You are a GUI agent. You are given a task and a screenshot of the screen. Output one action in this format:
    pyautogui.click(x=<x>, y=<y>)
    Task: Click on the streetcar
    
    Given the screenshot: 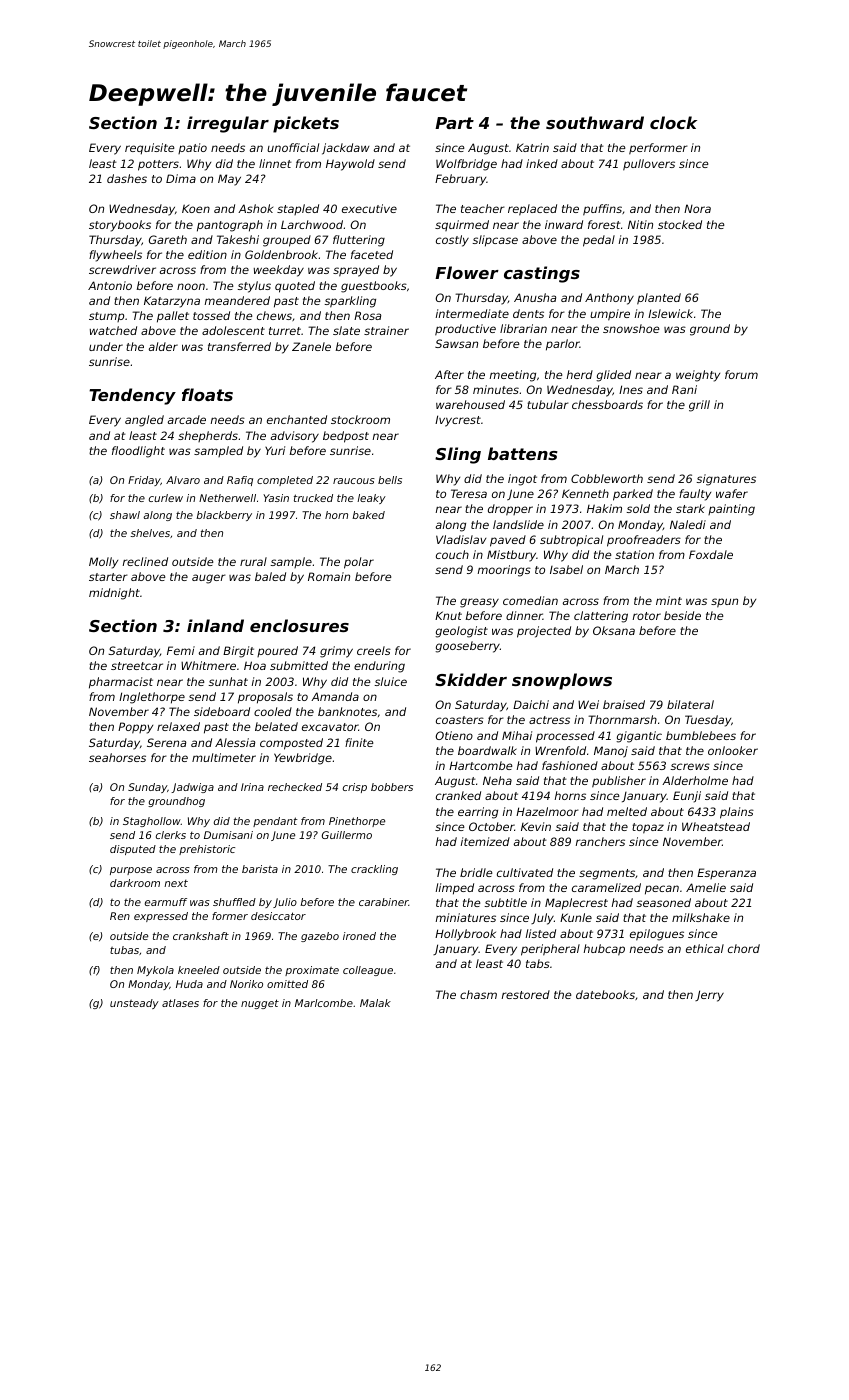 What is the action you would take?
    pyautogui.click(x=137, y=666)
